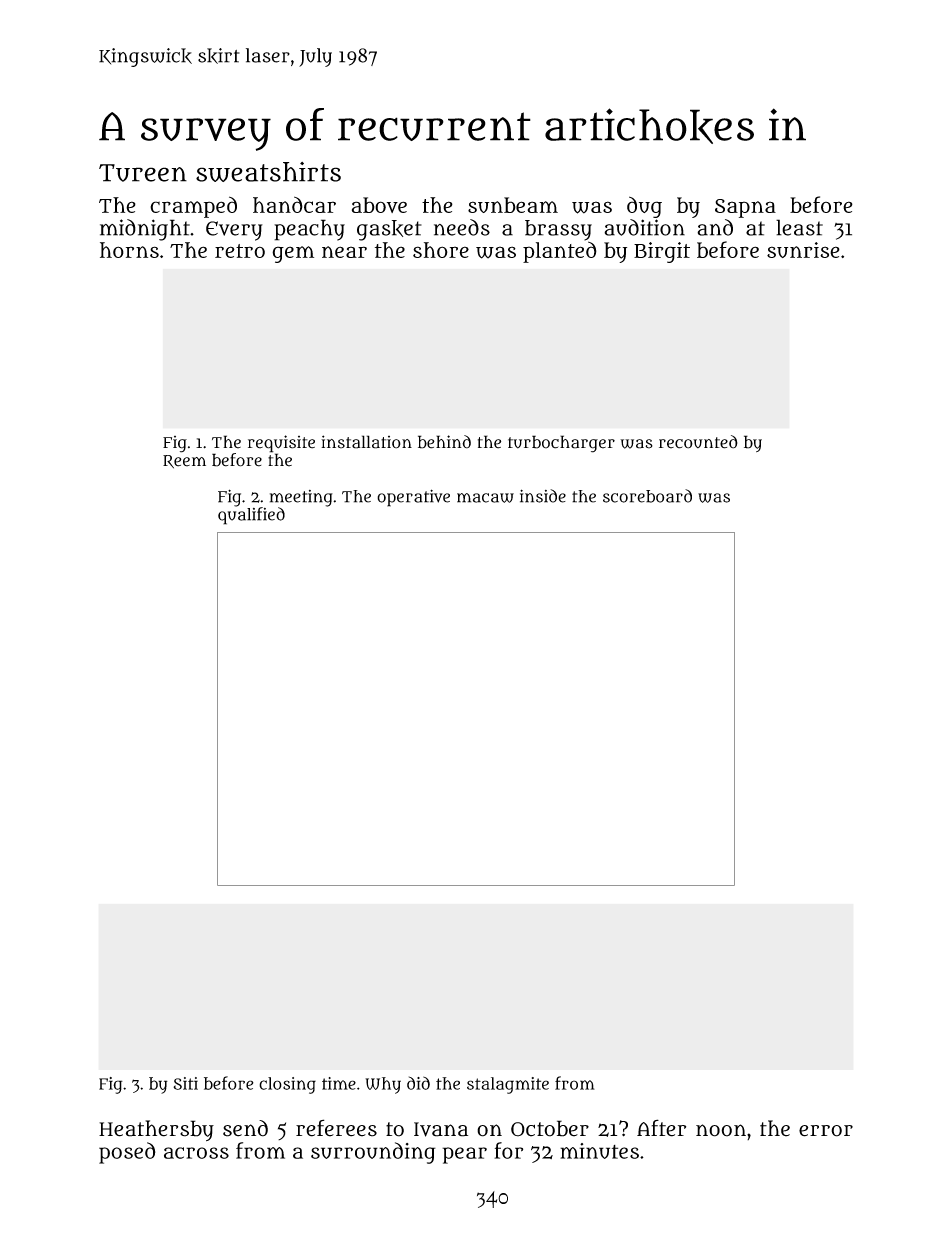 This page has width=952, height=1233. I want to click on qualified, so click(251, 516).
